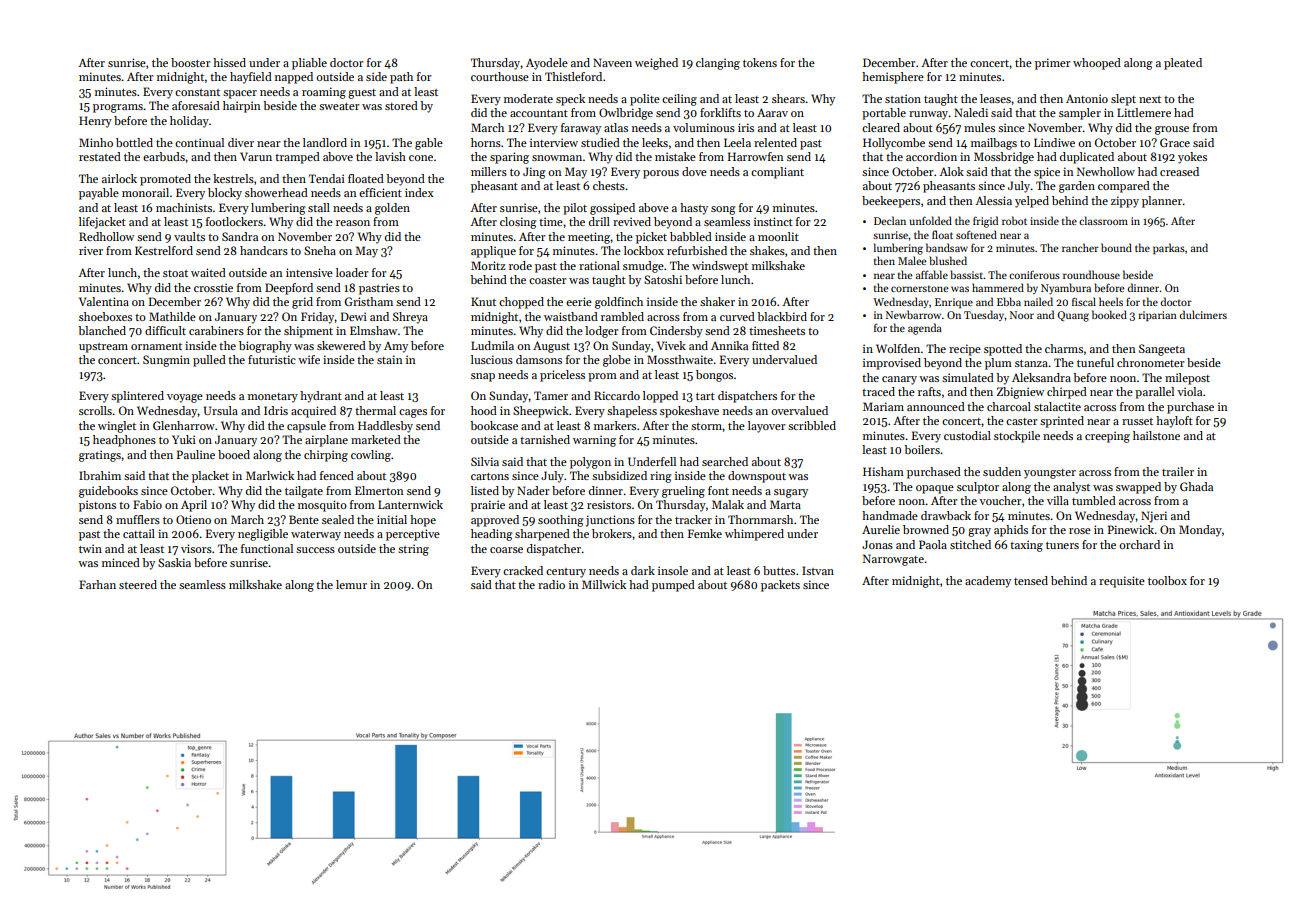  I want to click on snowman, so click(557, 158).
